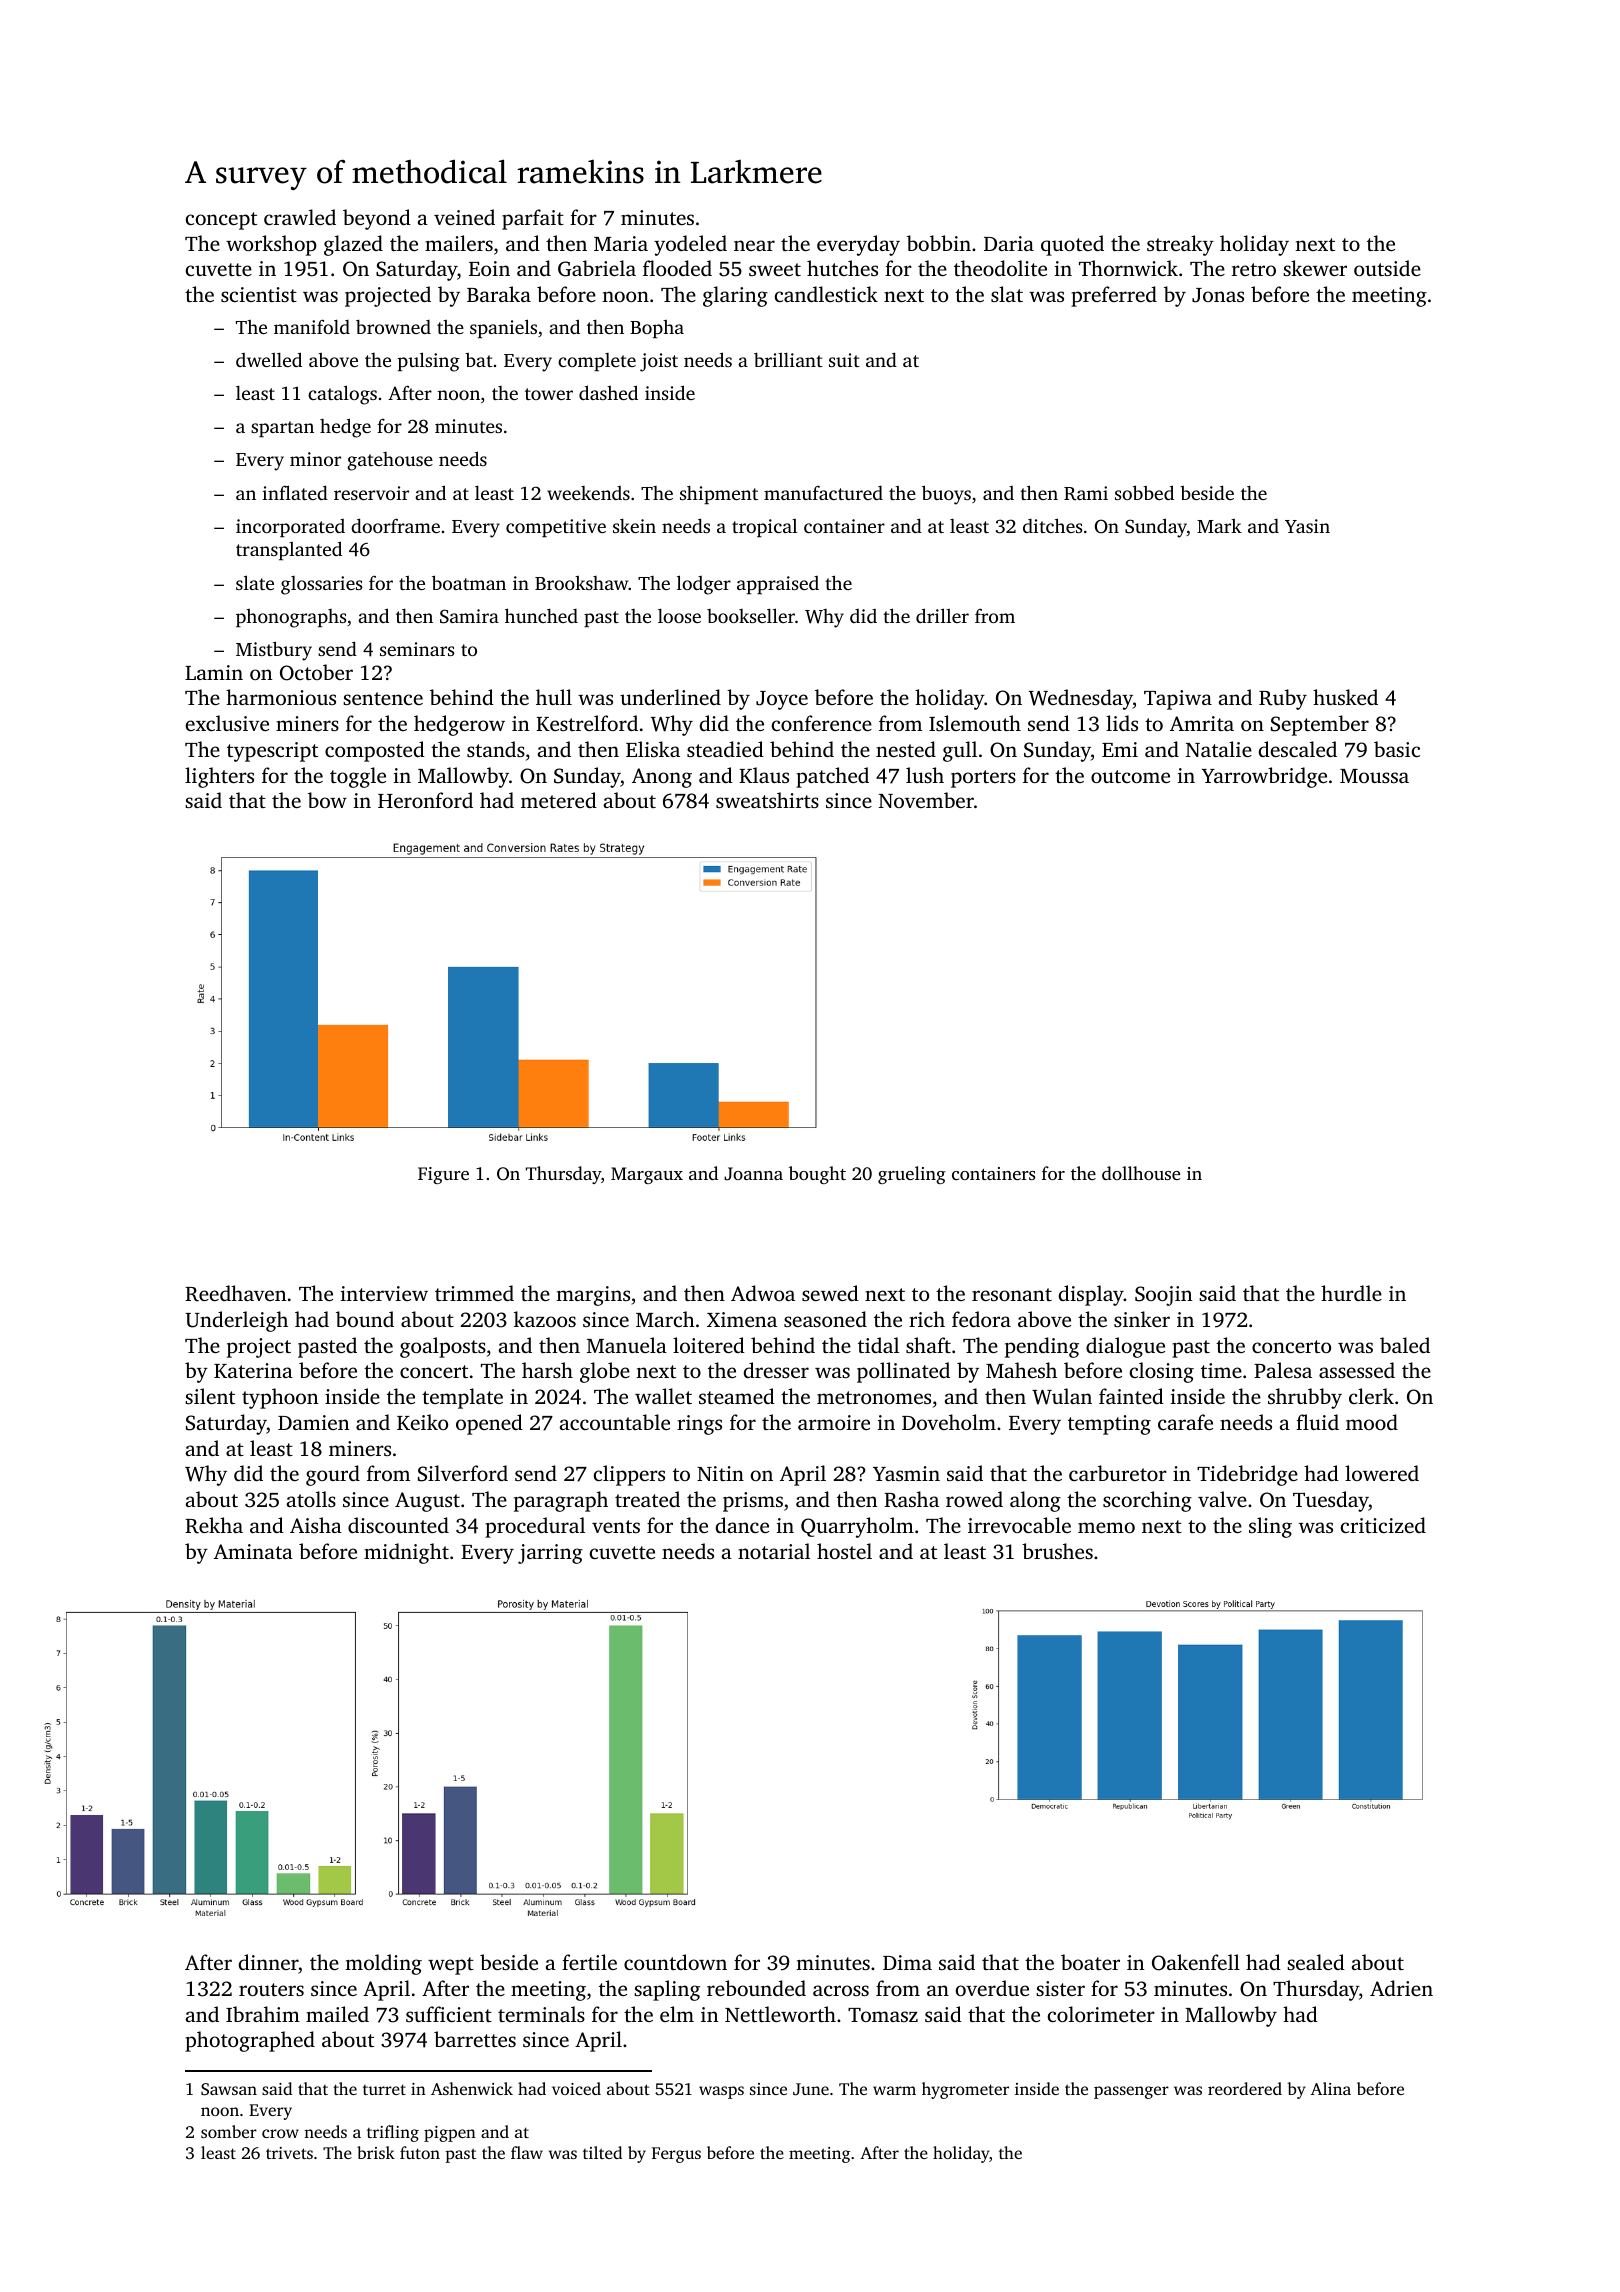 This screenshot has height=2292, width=1620. Describe the element at coordinates (753, 1502) in the screenshot. I see `prisms` at that location.
